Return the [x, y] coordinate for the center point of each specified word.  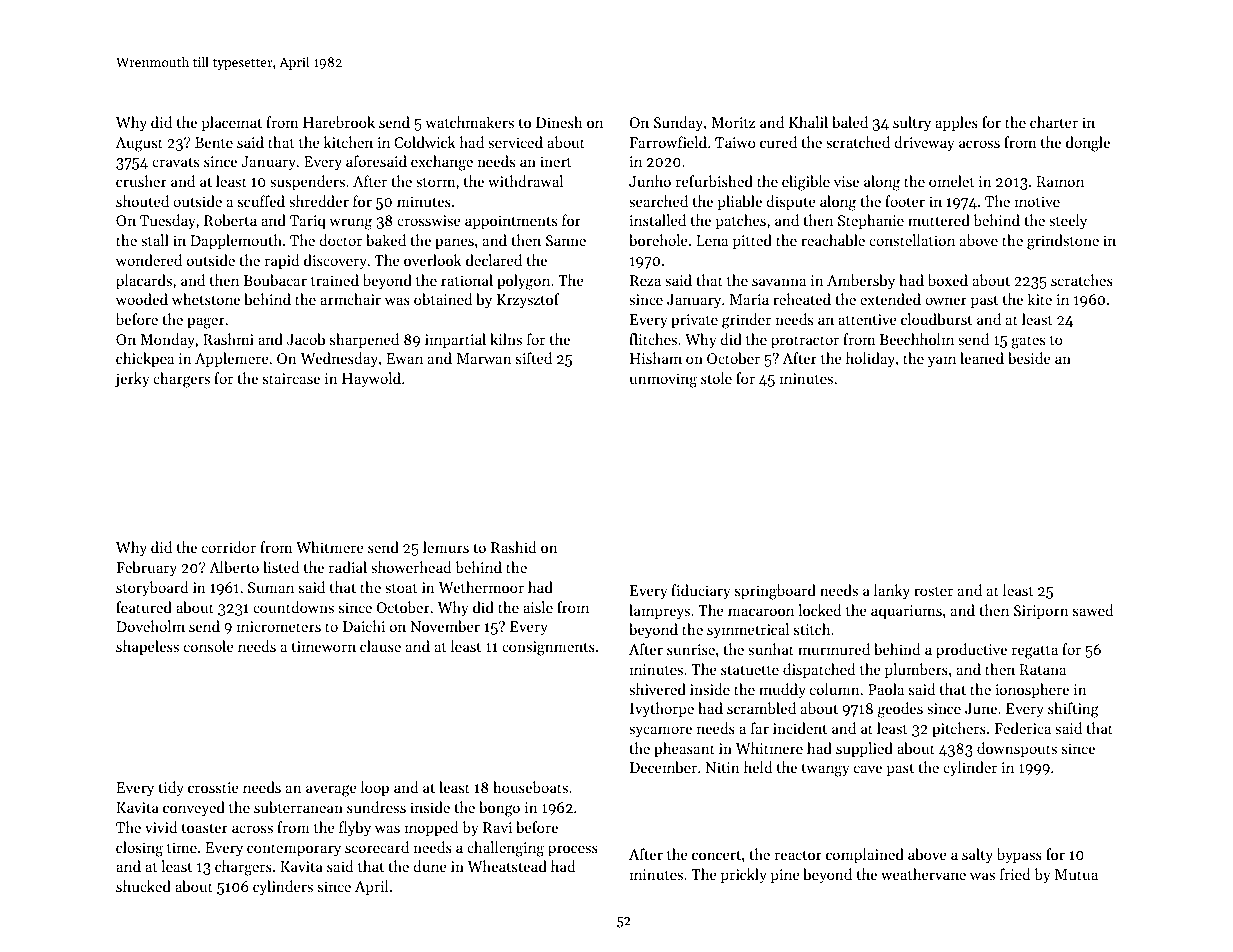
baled [850, 122]
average [331, 791]
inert [556, 161]
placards [144, 281]
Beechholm [917, 339]
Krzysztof [528, 301]
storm [435, 182]
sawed [1093, 610]
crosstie [213, 787]
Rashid [513, 547]
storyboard [152, 588]
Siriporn [1041, 612]
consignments [548, 648]
